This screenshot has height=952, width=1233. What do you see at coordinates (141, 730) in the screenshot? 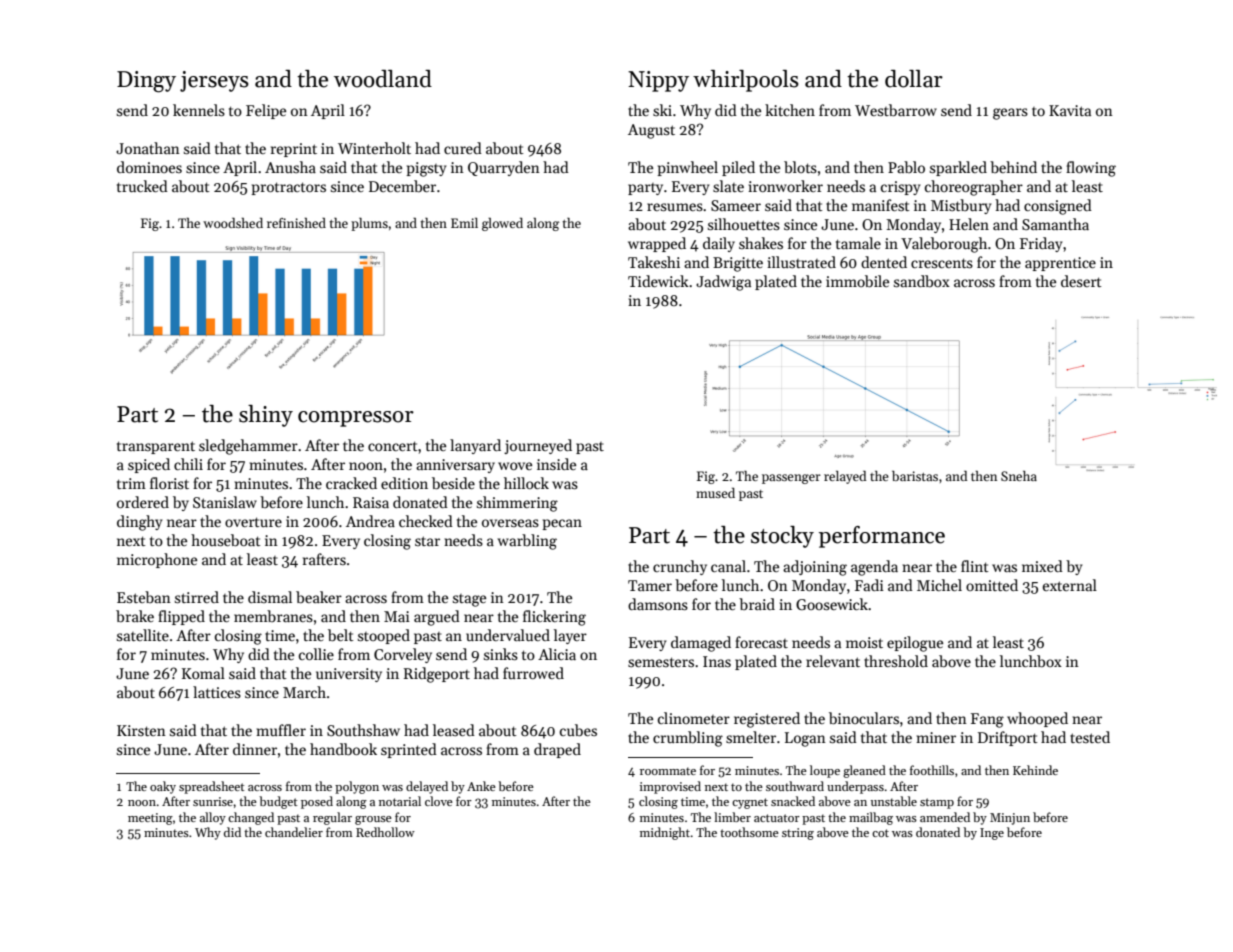
I see `Kirsten` at bounding box center [141, 730].
